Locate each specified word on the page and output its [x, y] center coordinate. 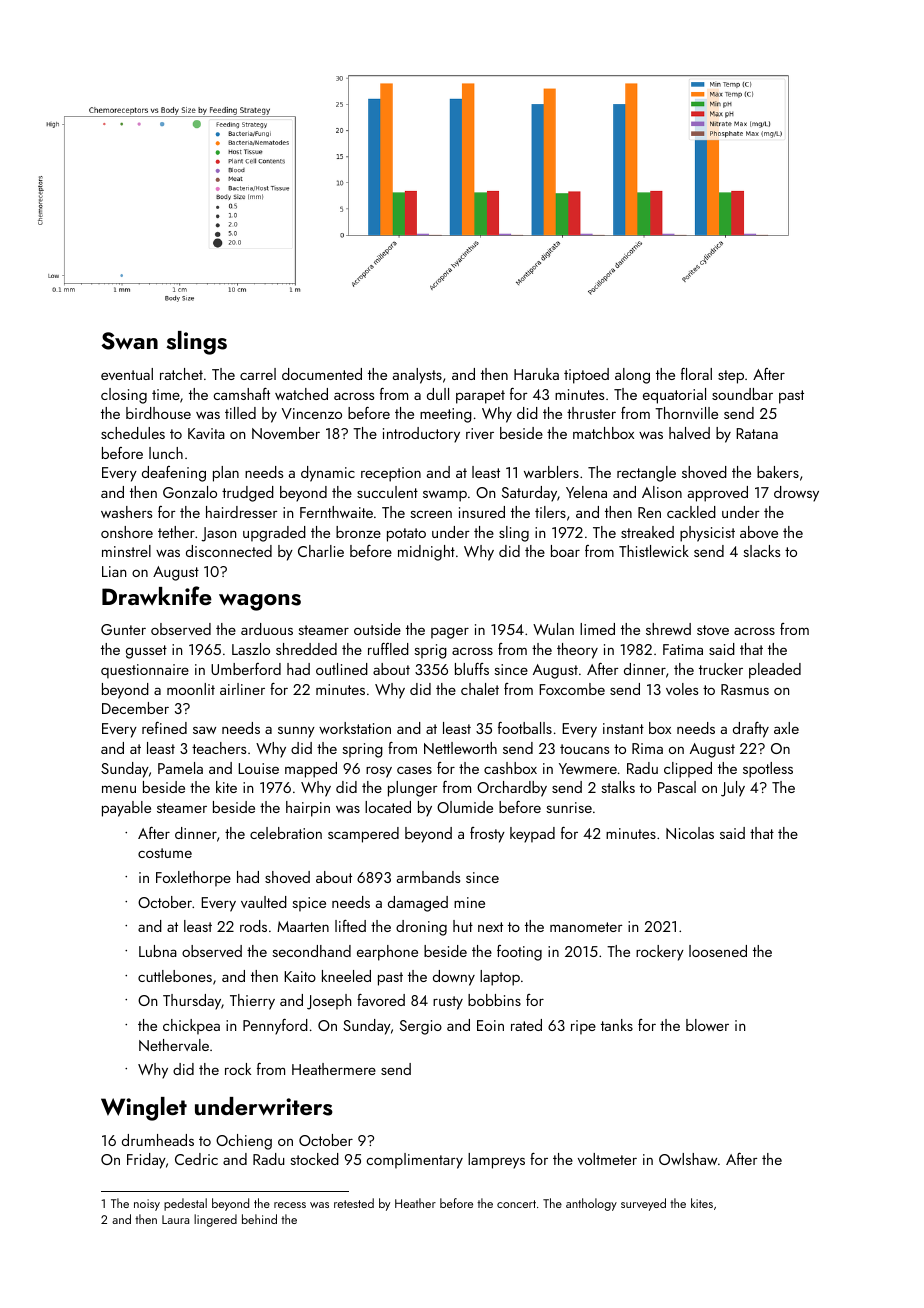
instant [623, 728]
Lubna [158, 951]
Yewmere [588, 768]
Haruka [536, 374]
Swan [129, 341]
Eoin [490, 1025]
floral [696, 374]
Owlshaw [688, 1159]
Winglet [144, 1109]
